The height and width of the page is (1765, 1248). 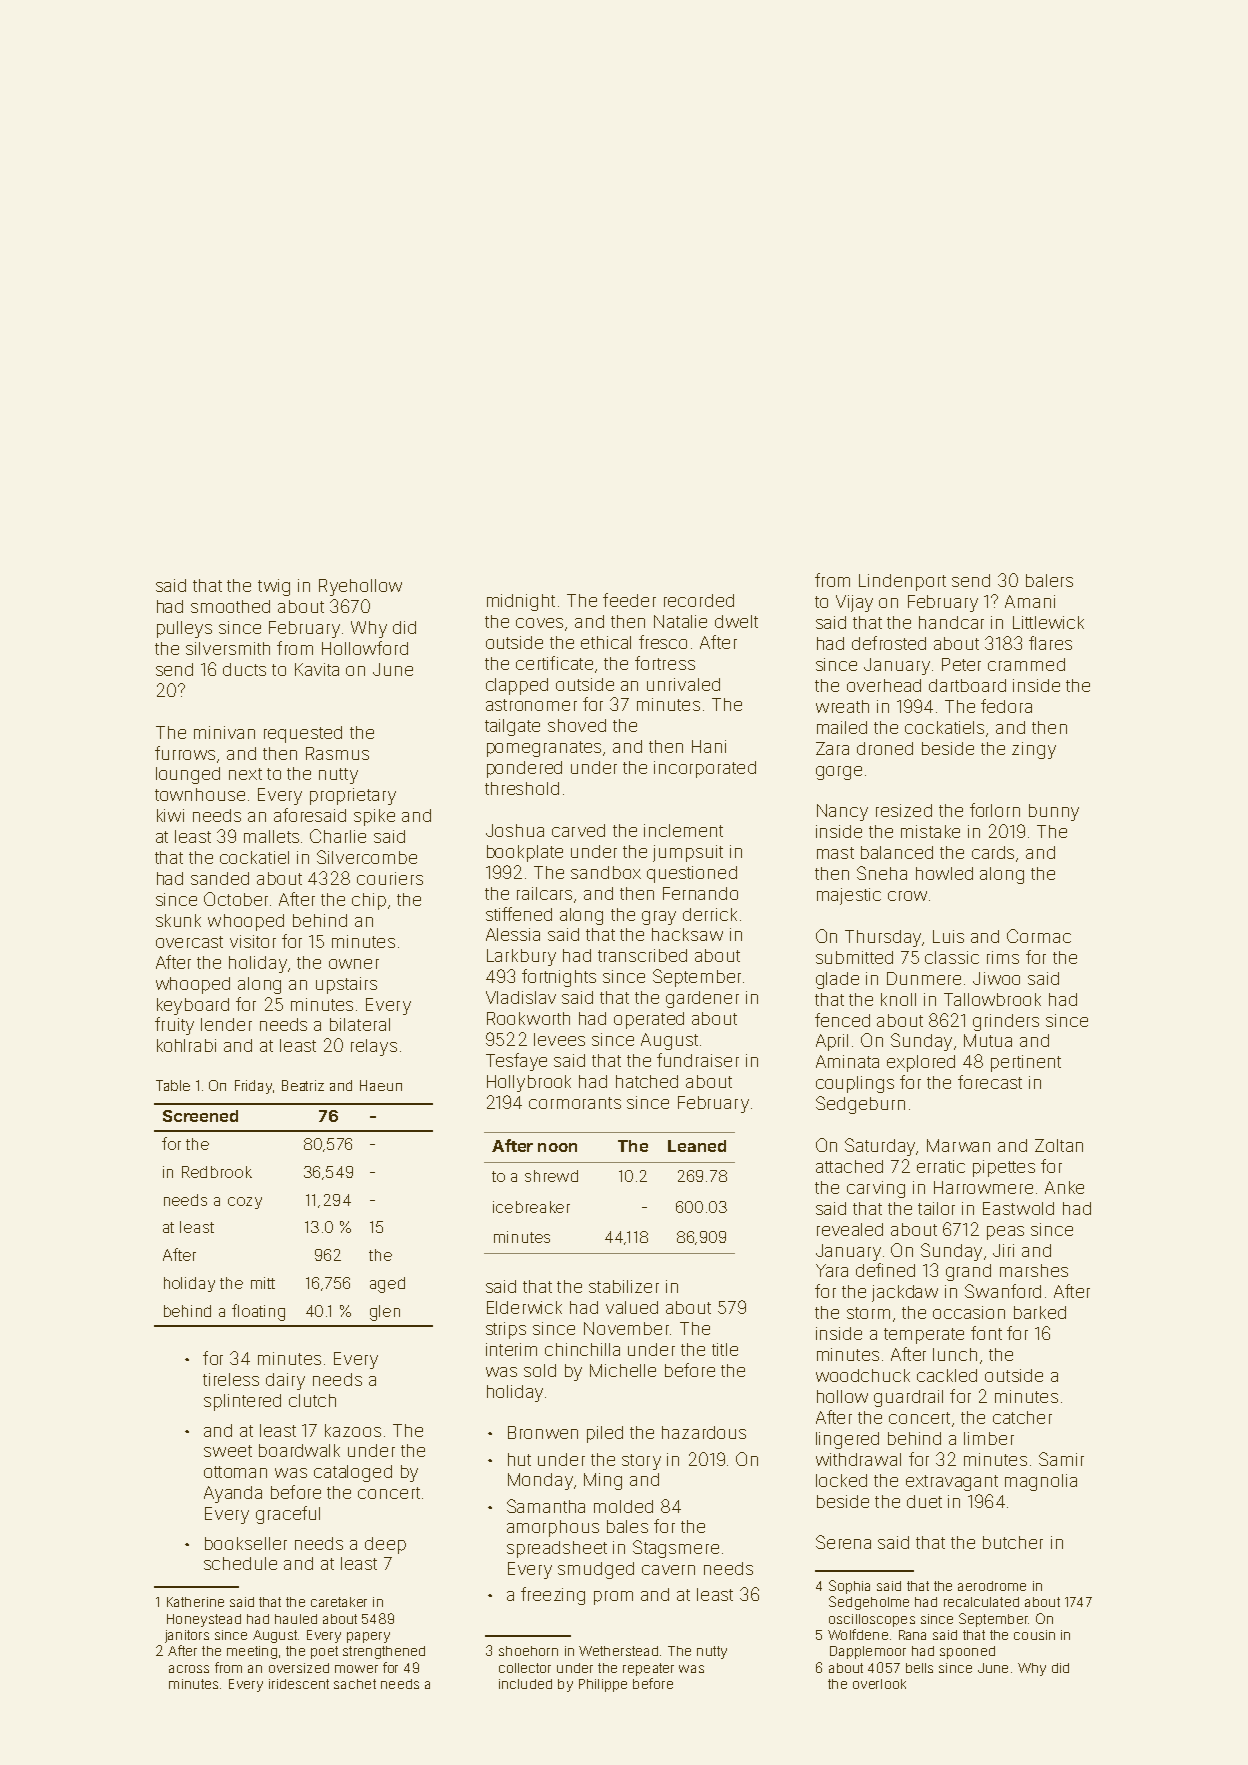 I want to click on noon, so click(x=557, y=1147).
